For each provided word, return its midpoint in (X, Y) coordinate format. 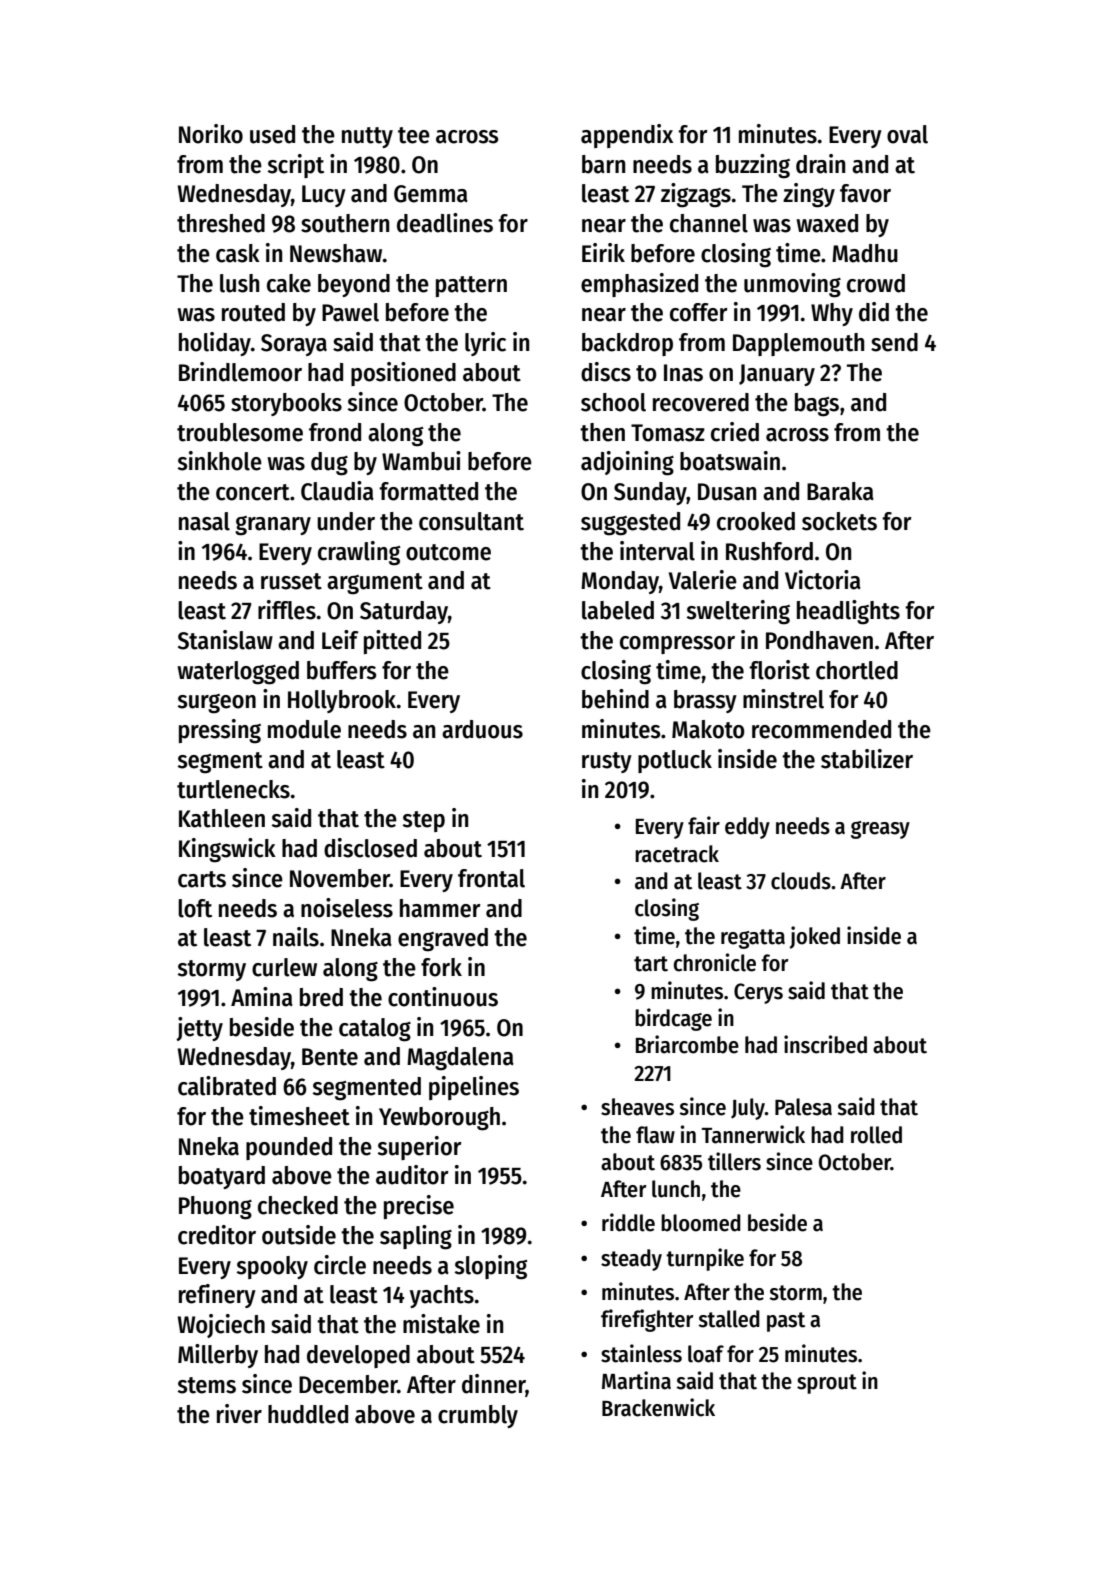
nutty (367, 137)
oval (907, 134)
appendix (627, 136)
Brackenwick (658, 1407)
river (239, 1414)
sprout (827, 1384)
